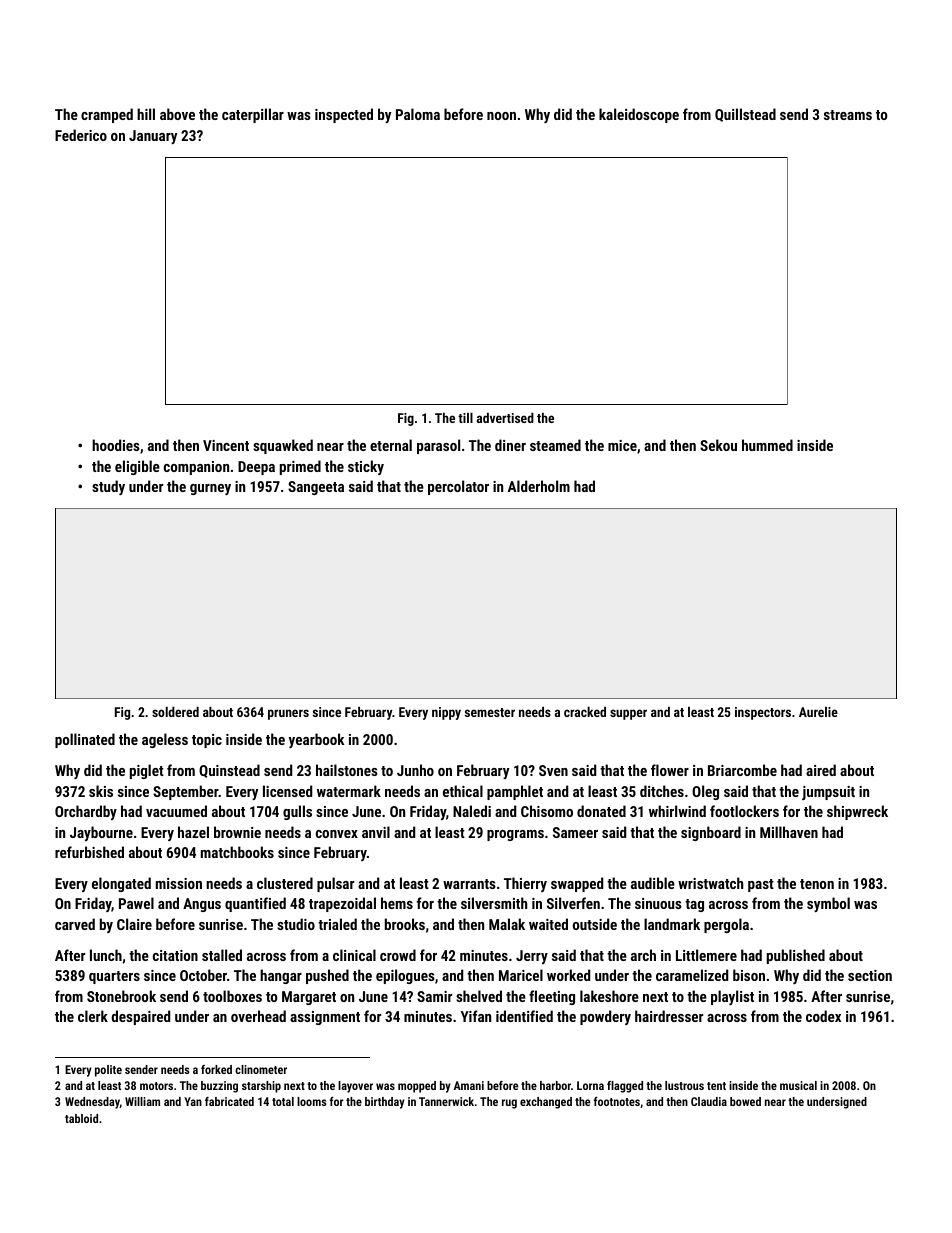 This screenshot has height=1233, width=952. Describe the element at coordinates (553, 770) in the screenshot. I see `Sven` at that location.
